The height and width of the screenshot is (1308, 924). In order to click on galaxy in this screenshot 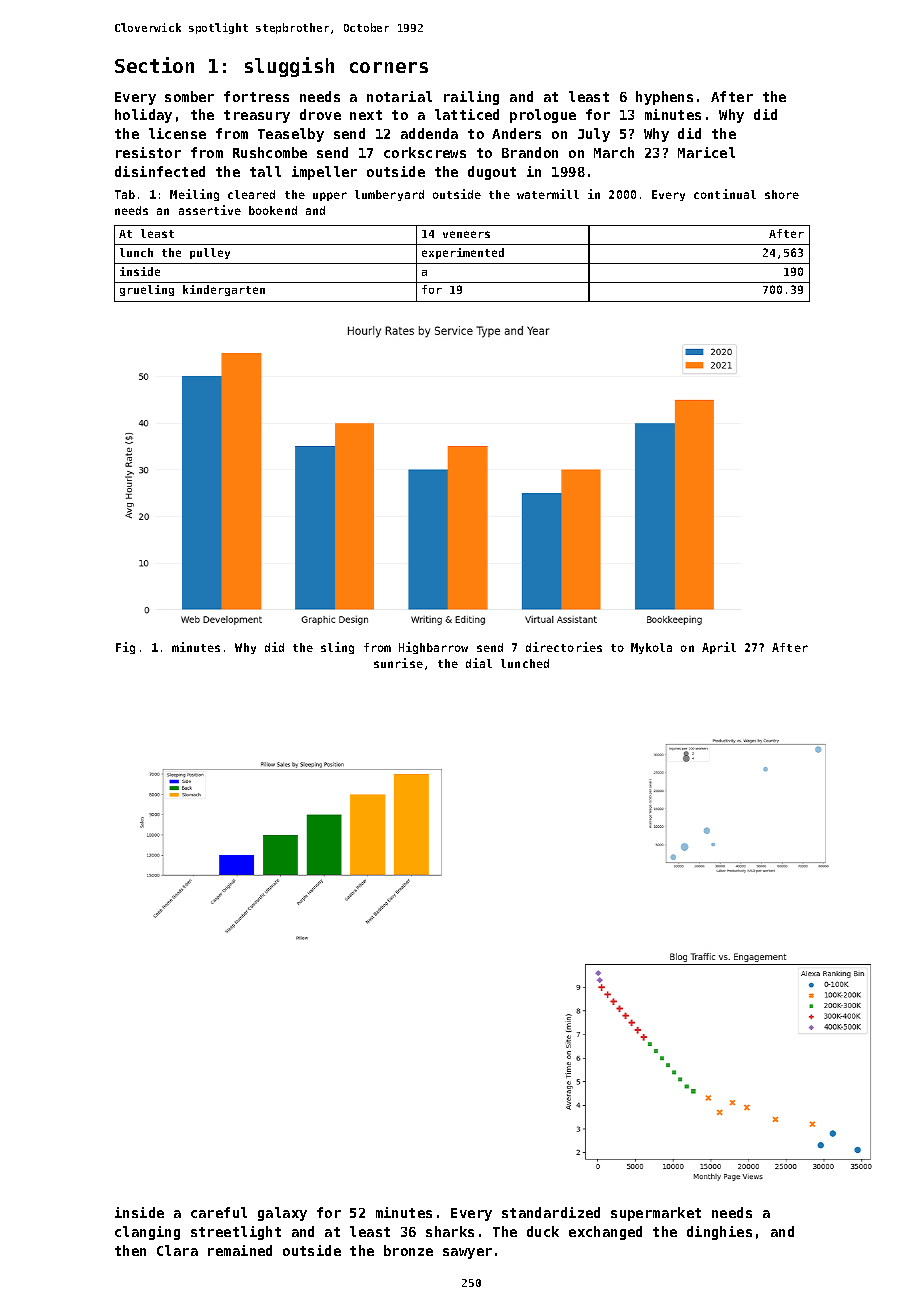, I will do `click(282, 1214)`.
